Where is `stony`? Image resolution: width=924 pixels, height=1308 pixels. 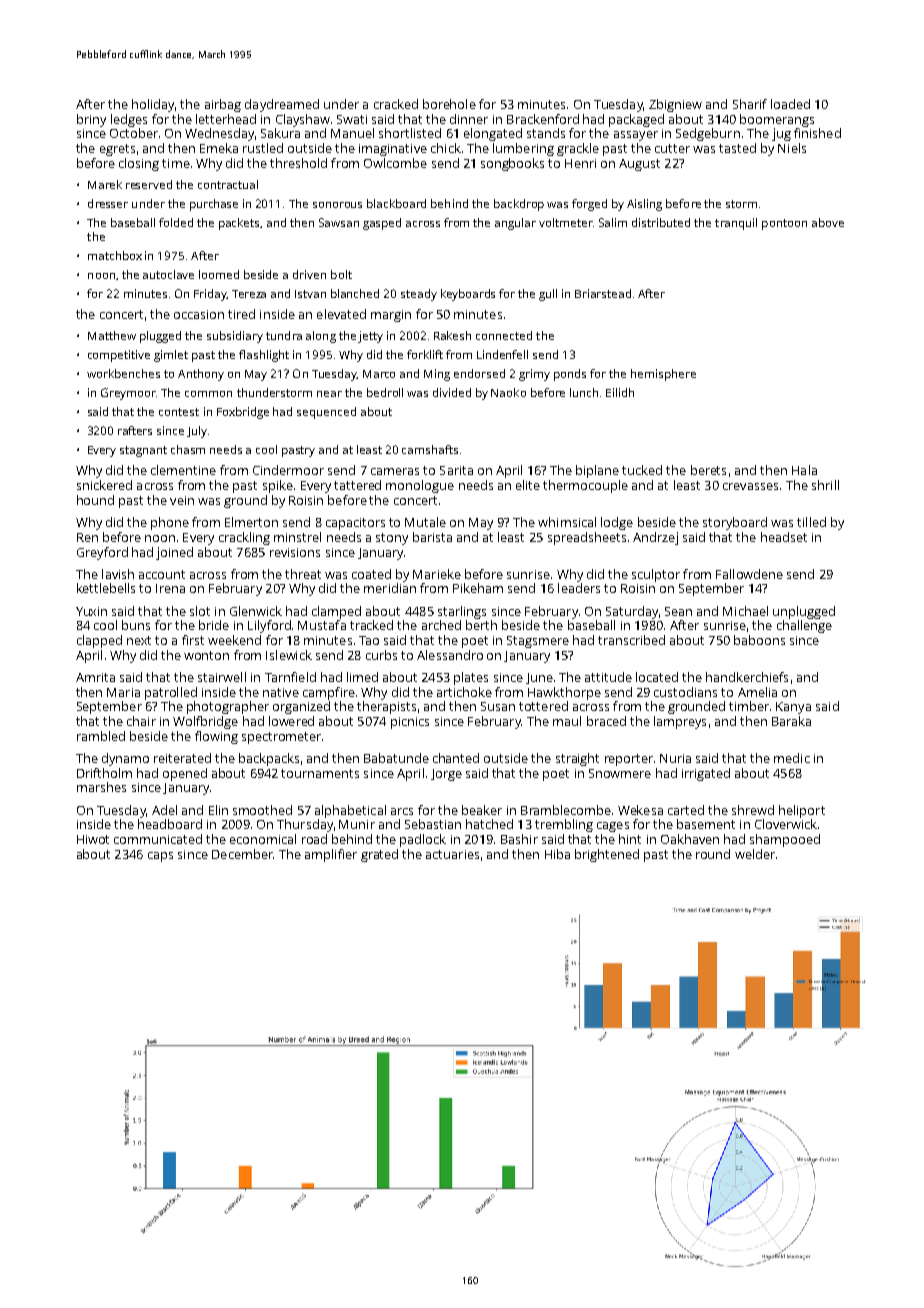
stony is located at coordinates (392, 539).
